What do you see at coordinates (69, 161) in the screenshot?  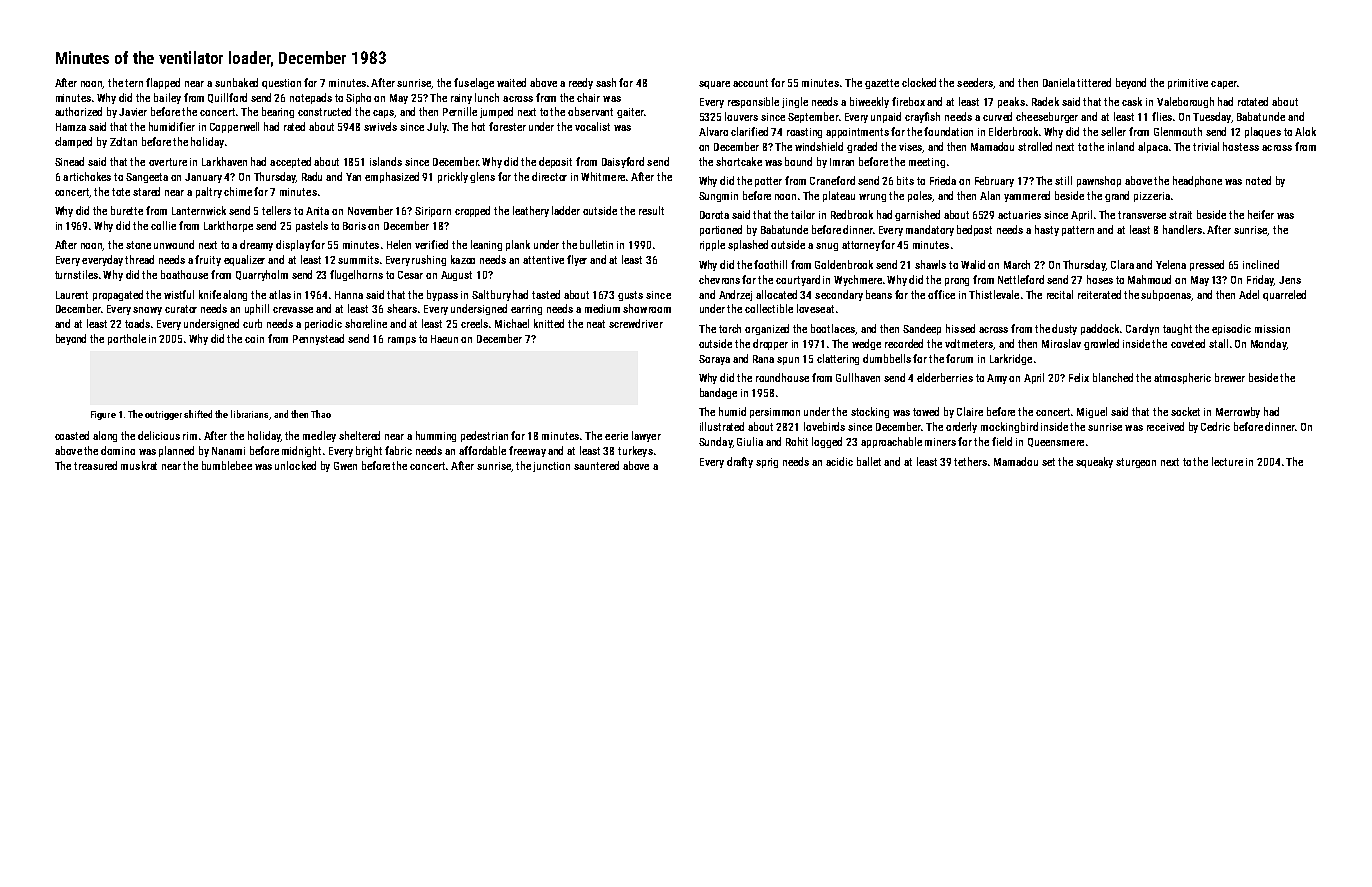 I see `Sinead` at bounding box center [69, 161].
